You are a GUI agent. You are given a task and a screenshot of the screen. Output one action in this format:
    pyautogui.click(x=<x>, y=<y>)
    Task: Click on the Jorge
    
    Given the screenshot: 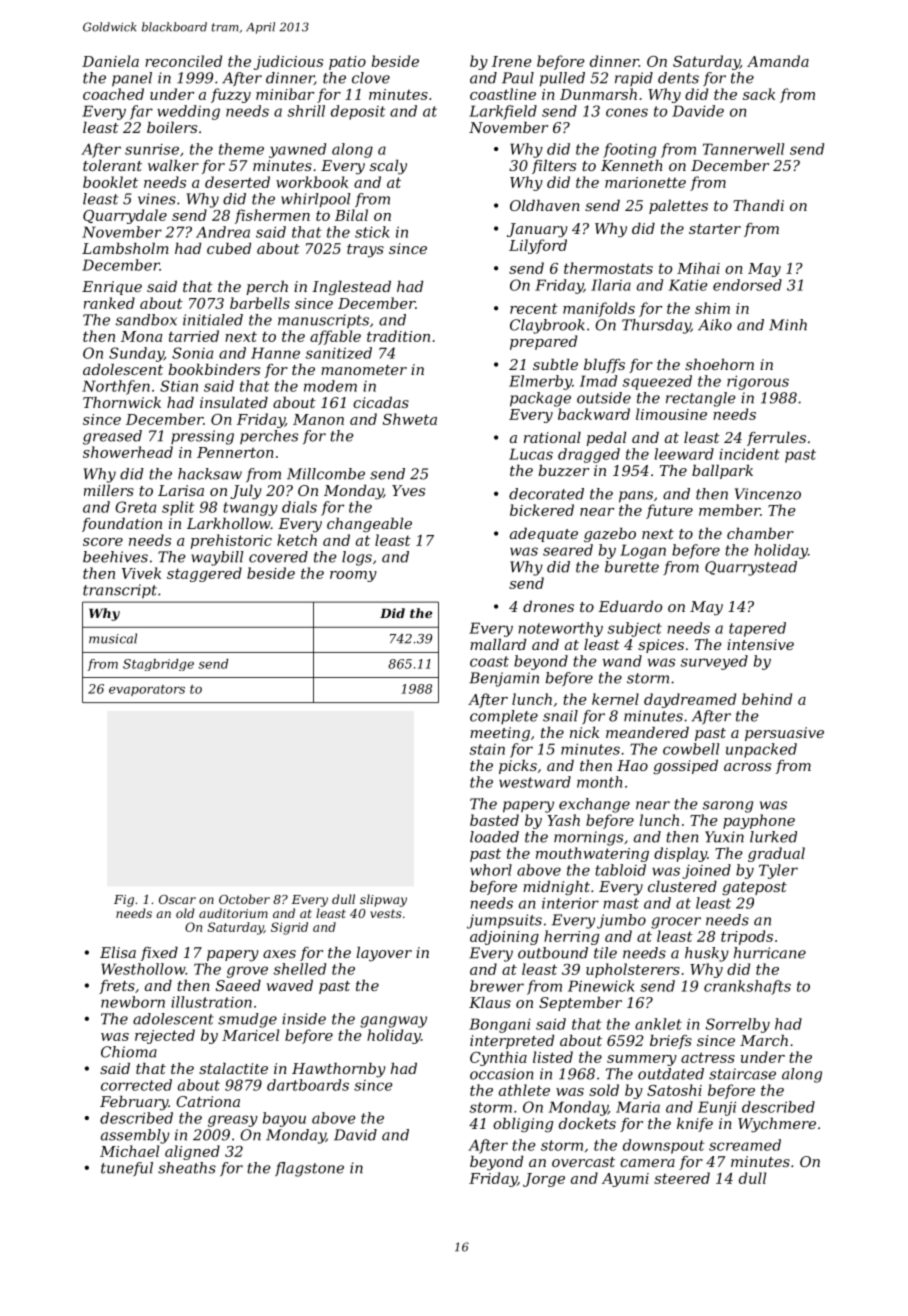 What is the action you would take?
    pyautogui.click(x=544, y=1180)
